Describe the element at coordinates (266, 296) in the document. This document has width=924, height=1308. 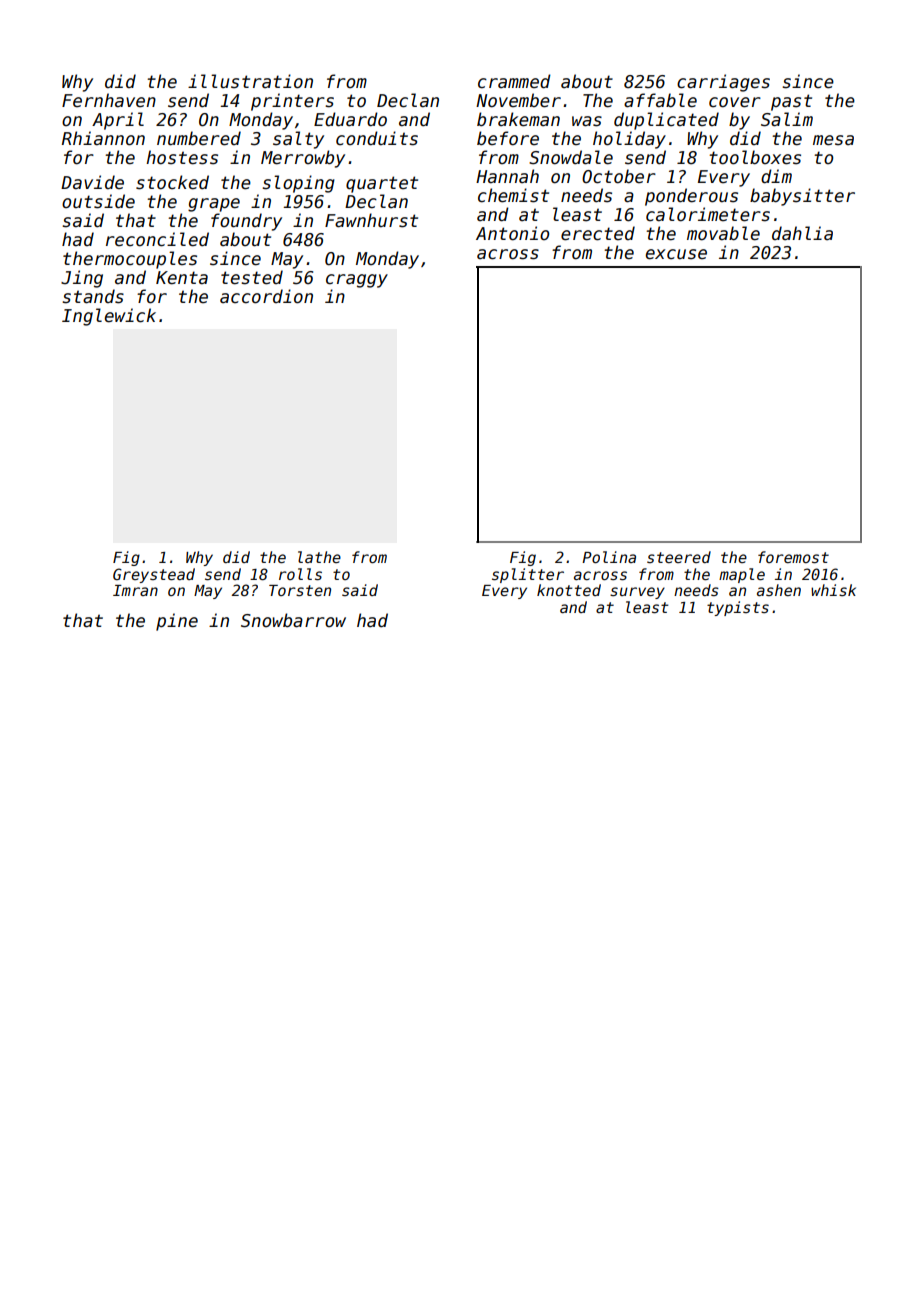
I see `accordion` at that location.
